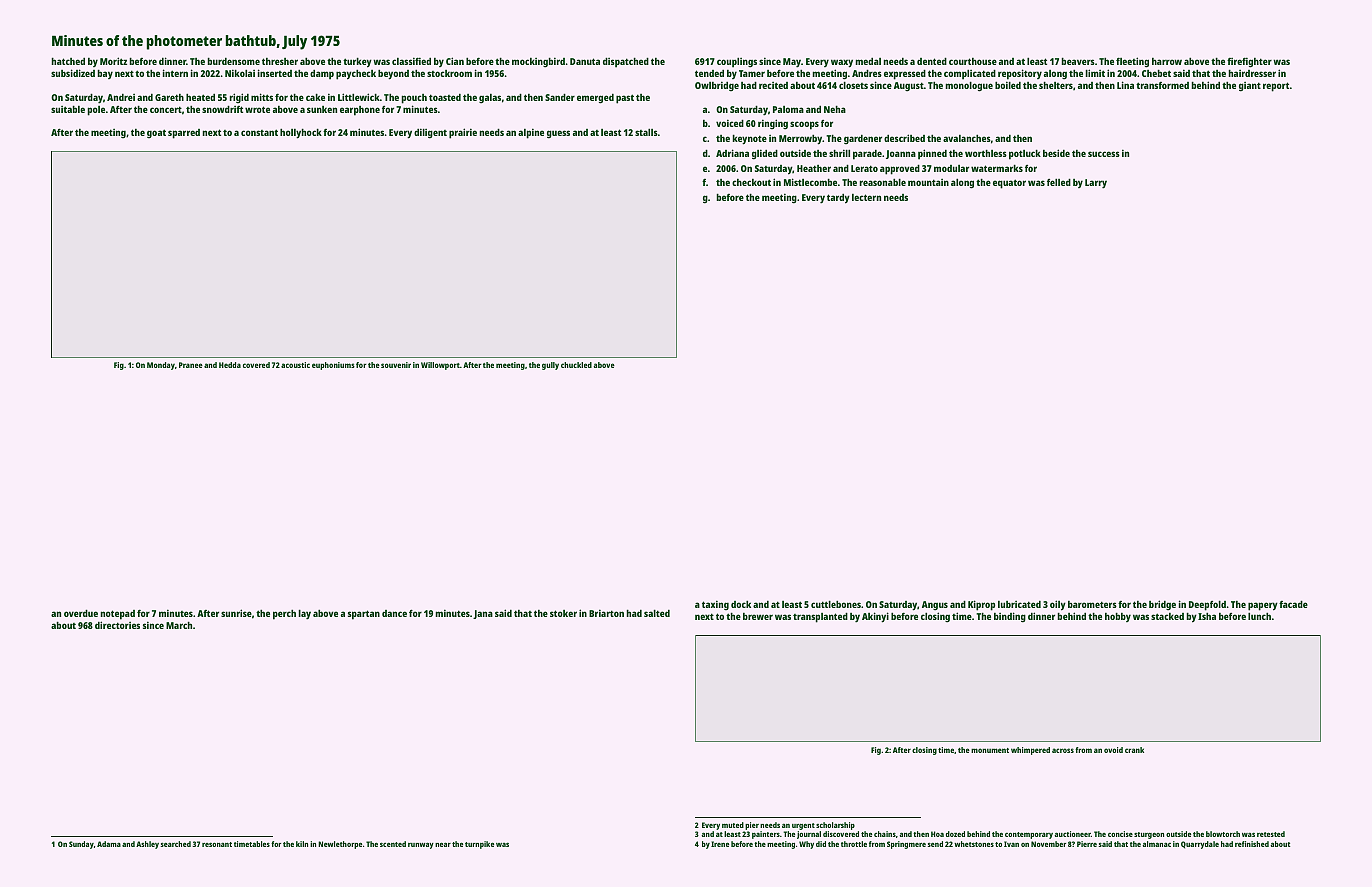  I want to click on turnpike, so click(479, 845).
